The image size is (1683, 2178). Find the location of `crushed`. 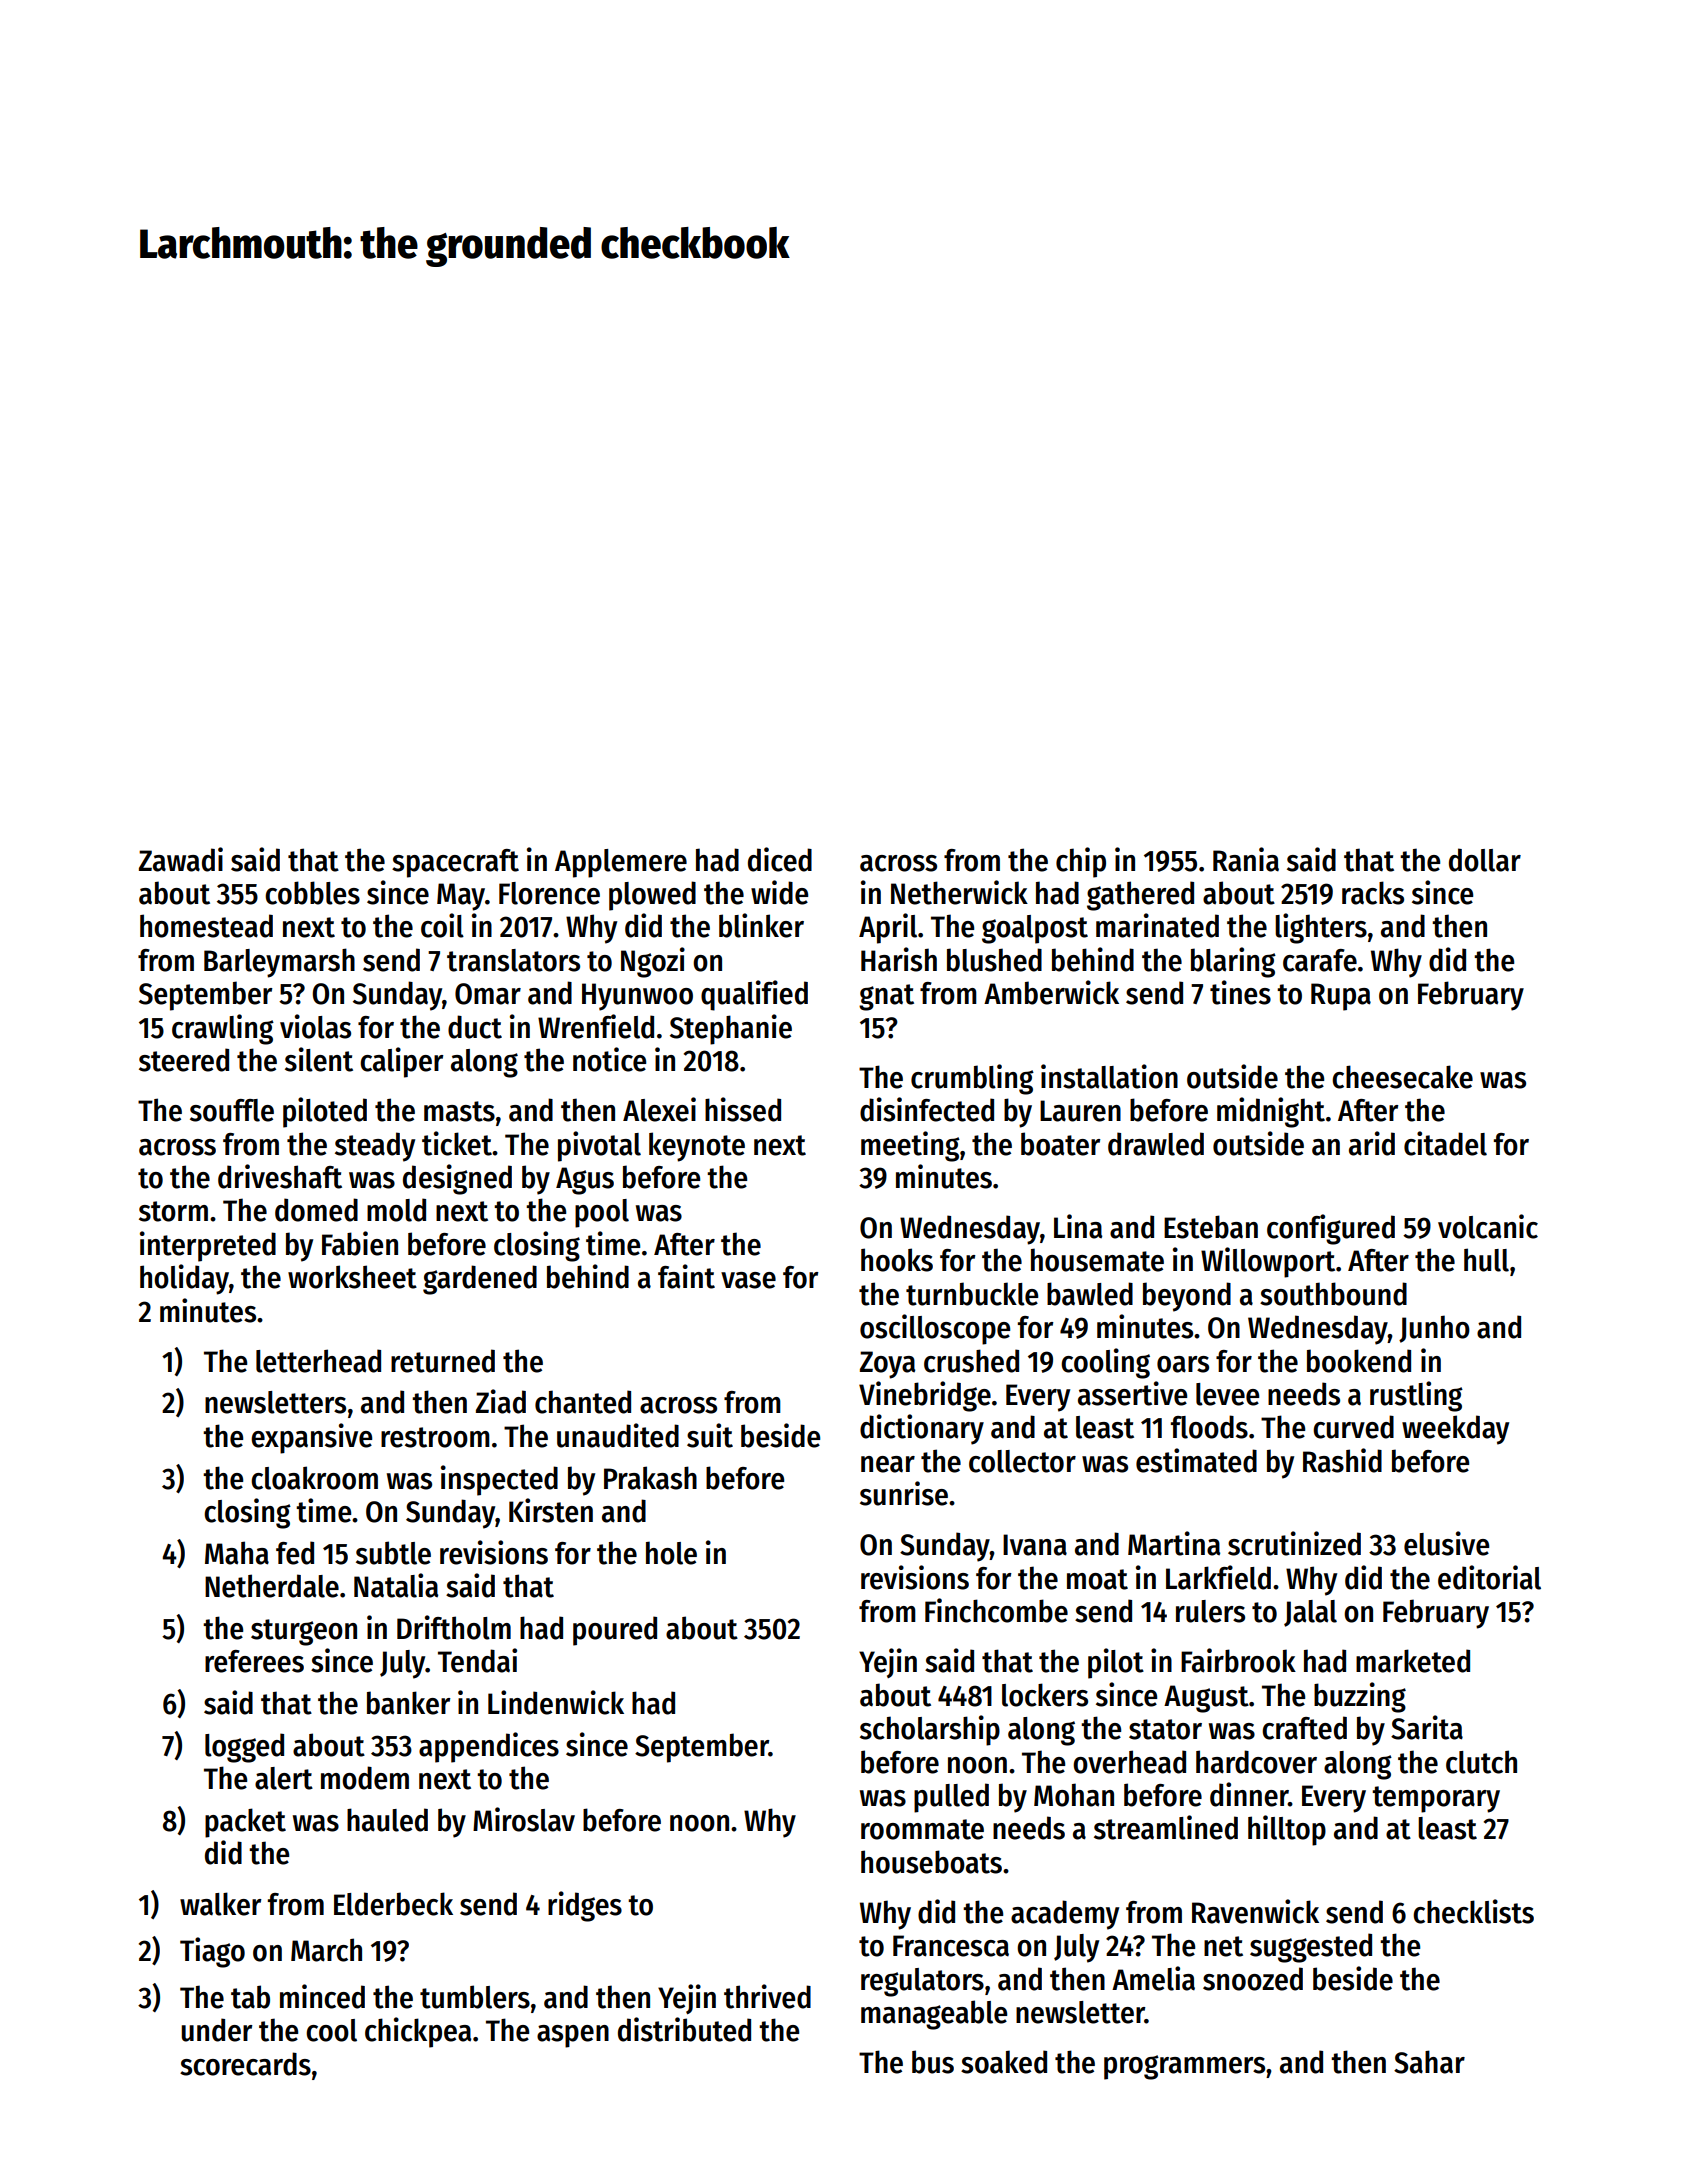

crushed is located at coordinates (971, 1361).
